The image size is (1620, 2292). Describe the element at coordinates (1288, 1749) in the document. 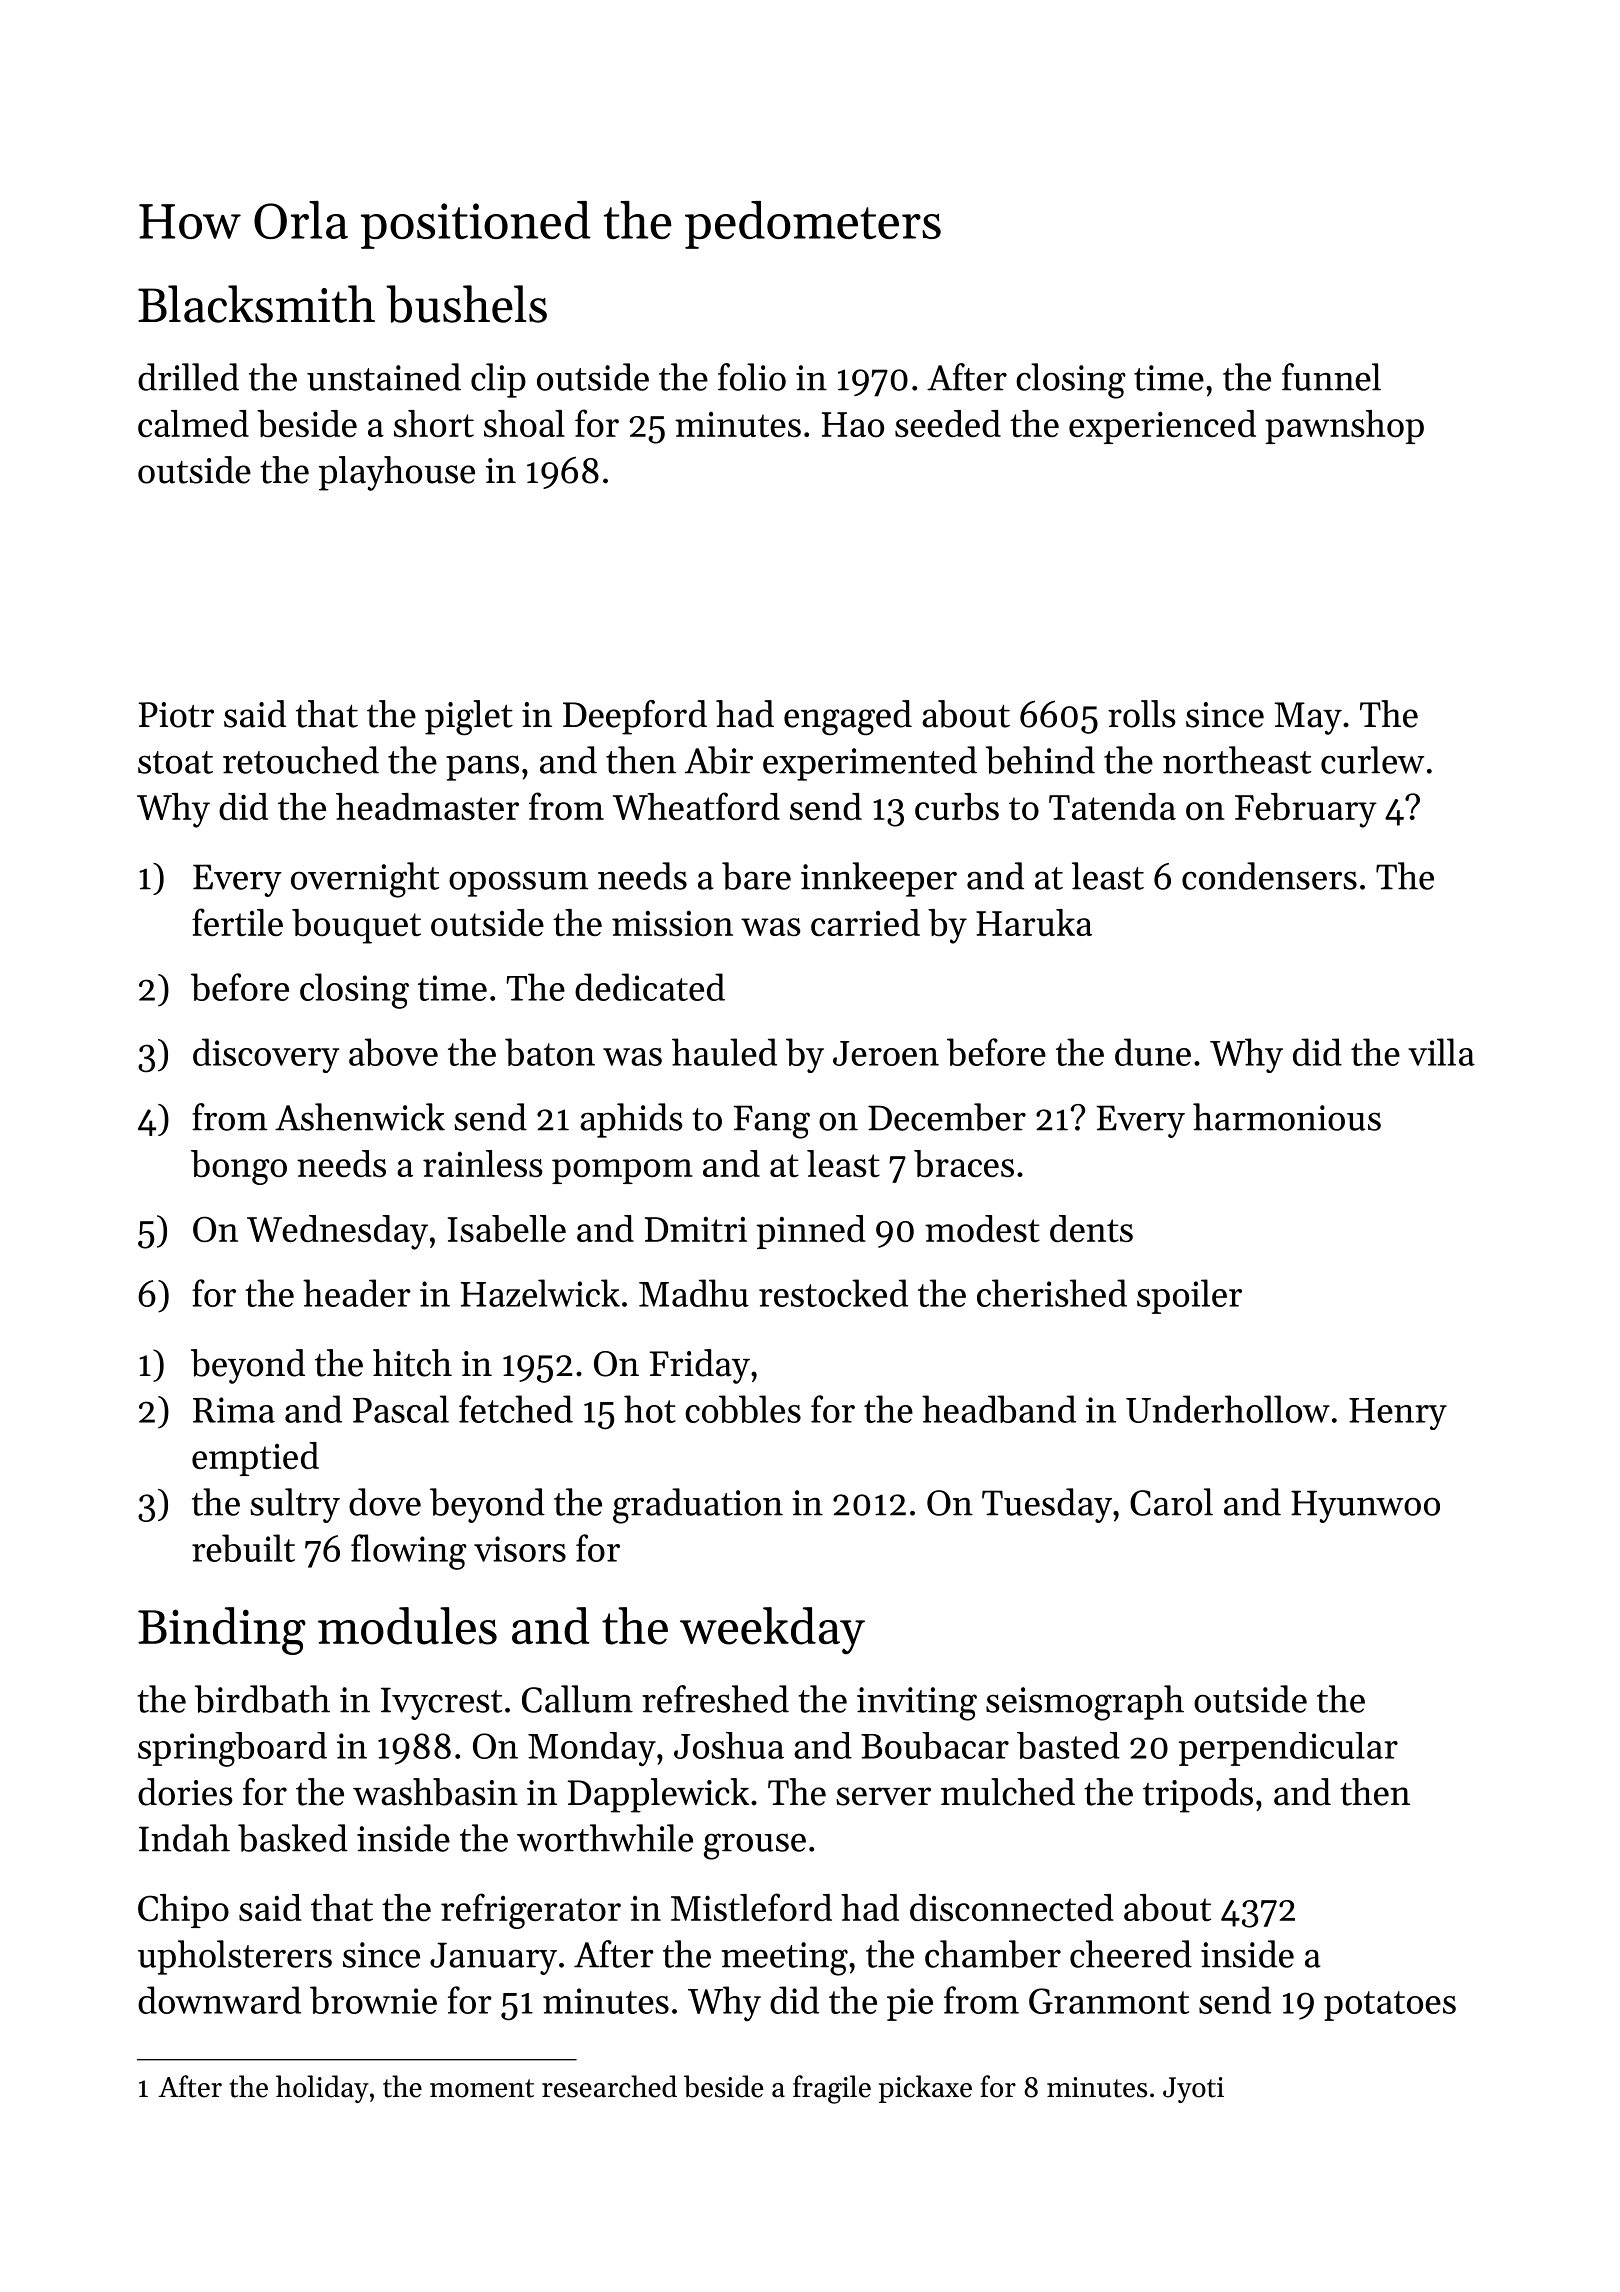

I see `perpendicular` at that location.
